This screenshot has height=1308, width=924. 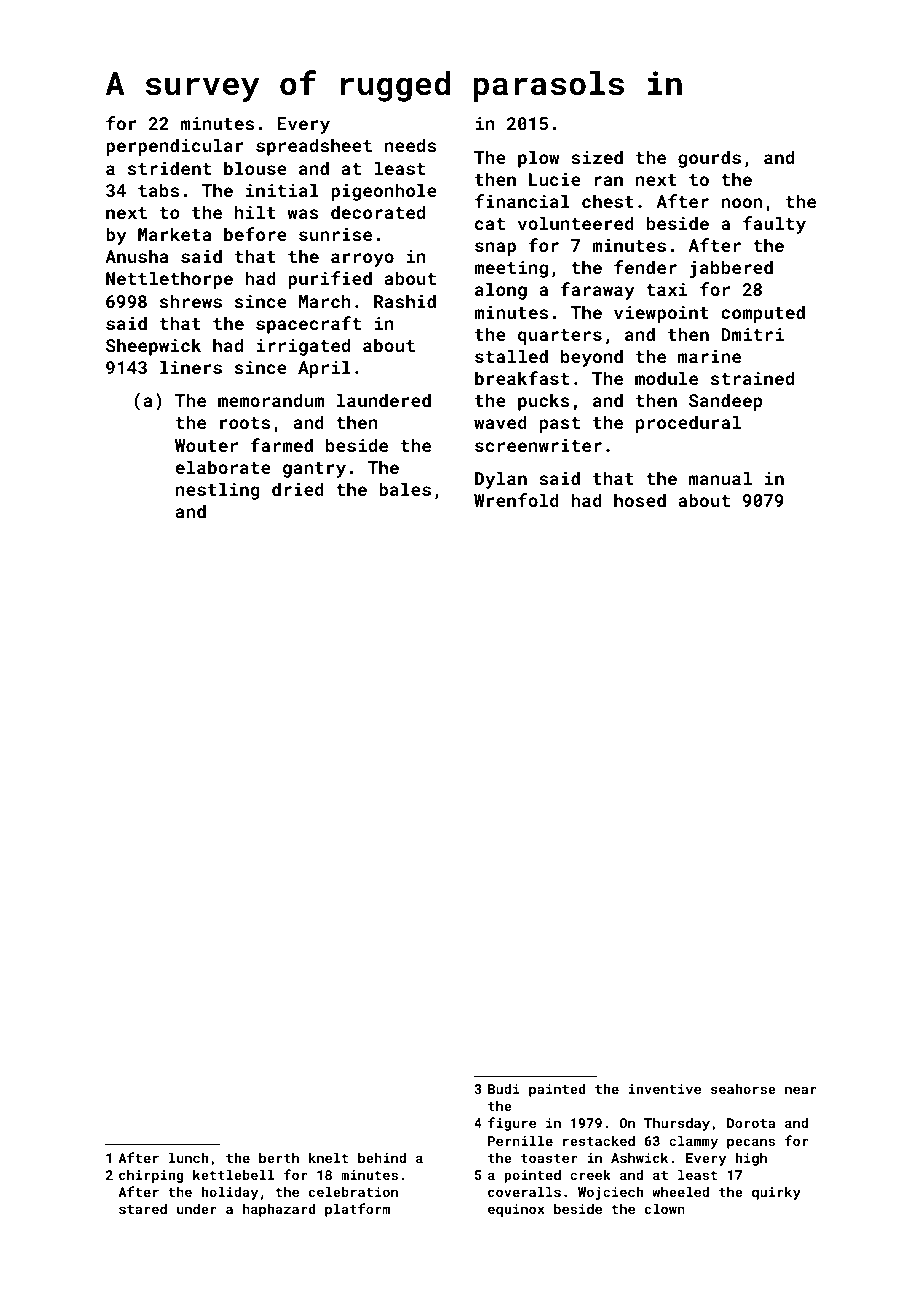 I want to click on near, so click(x=801, y=1090).
